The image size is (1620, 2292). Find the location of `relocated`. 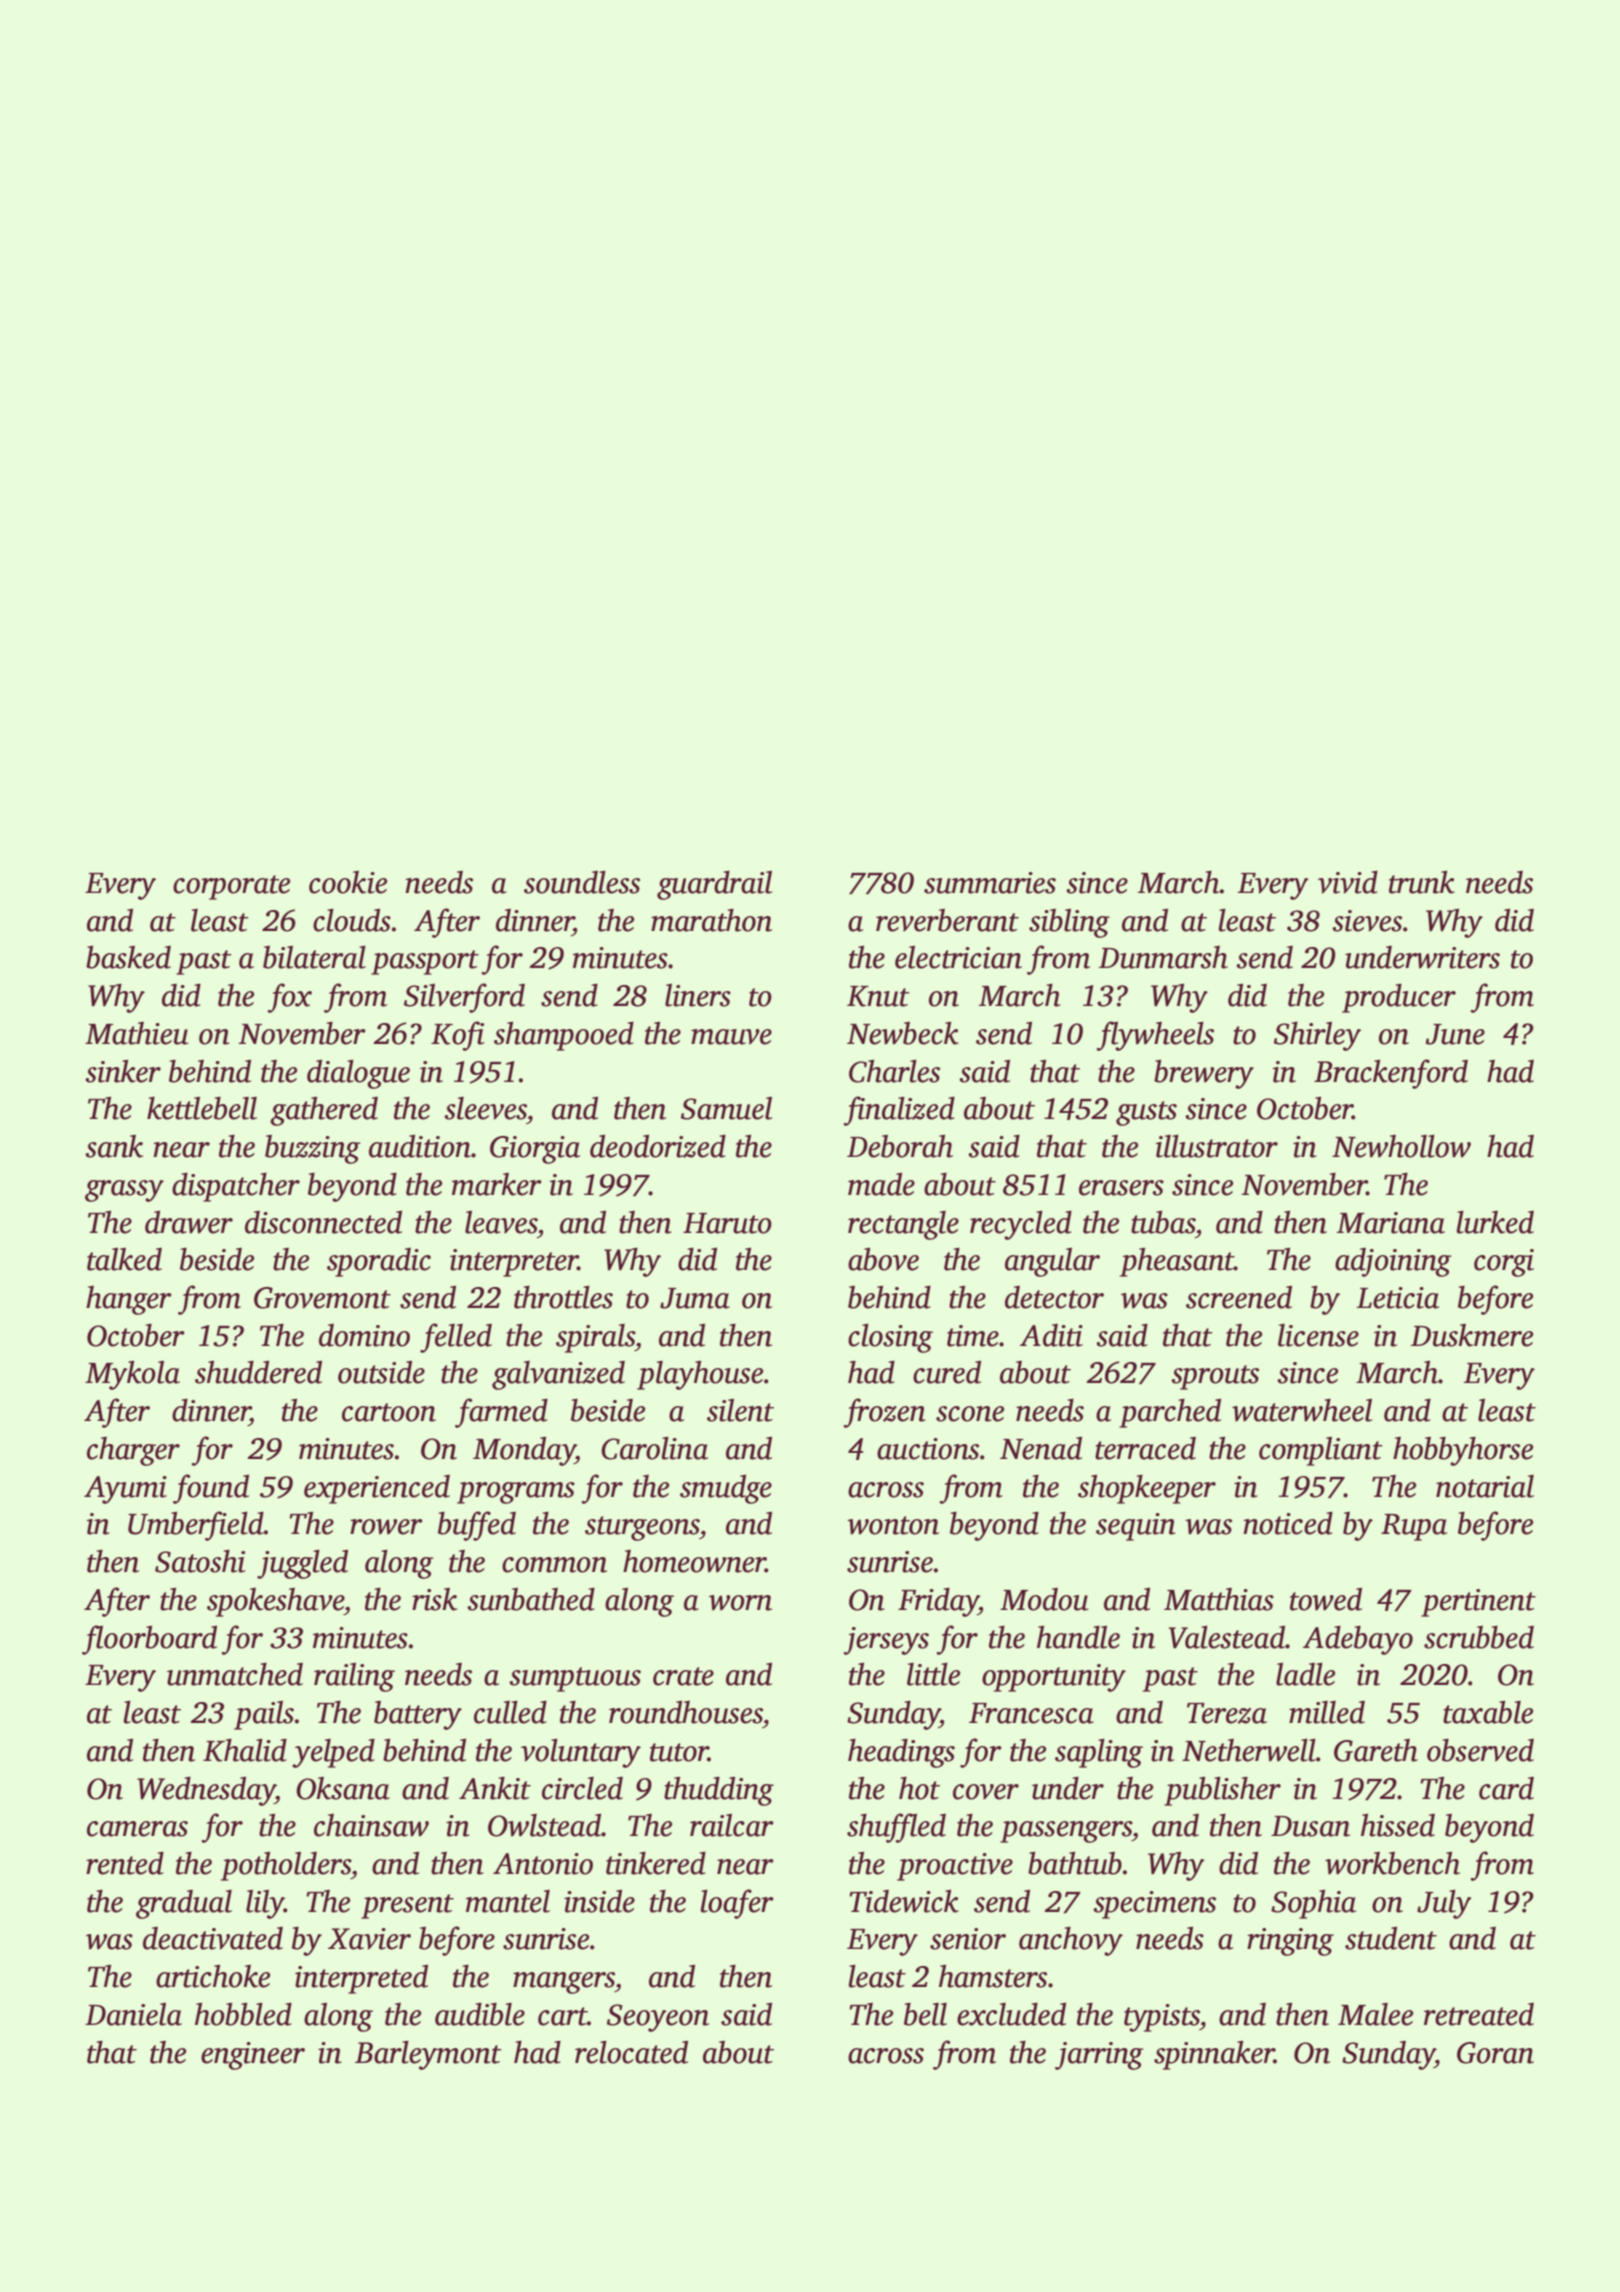

relocated is located at coordinates (631, 2052).
